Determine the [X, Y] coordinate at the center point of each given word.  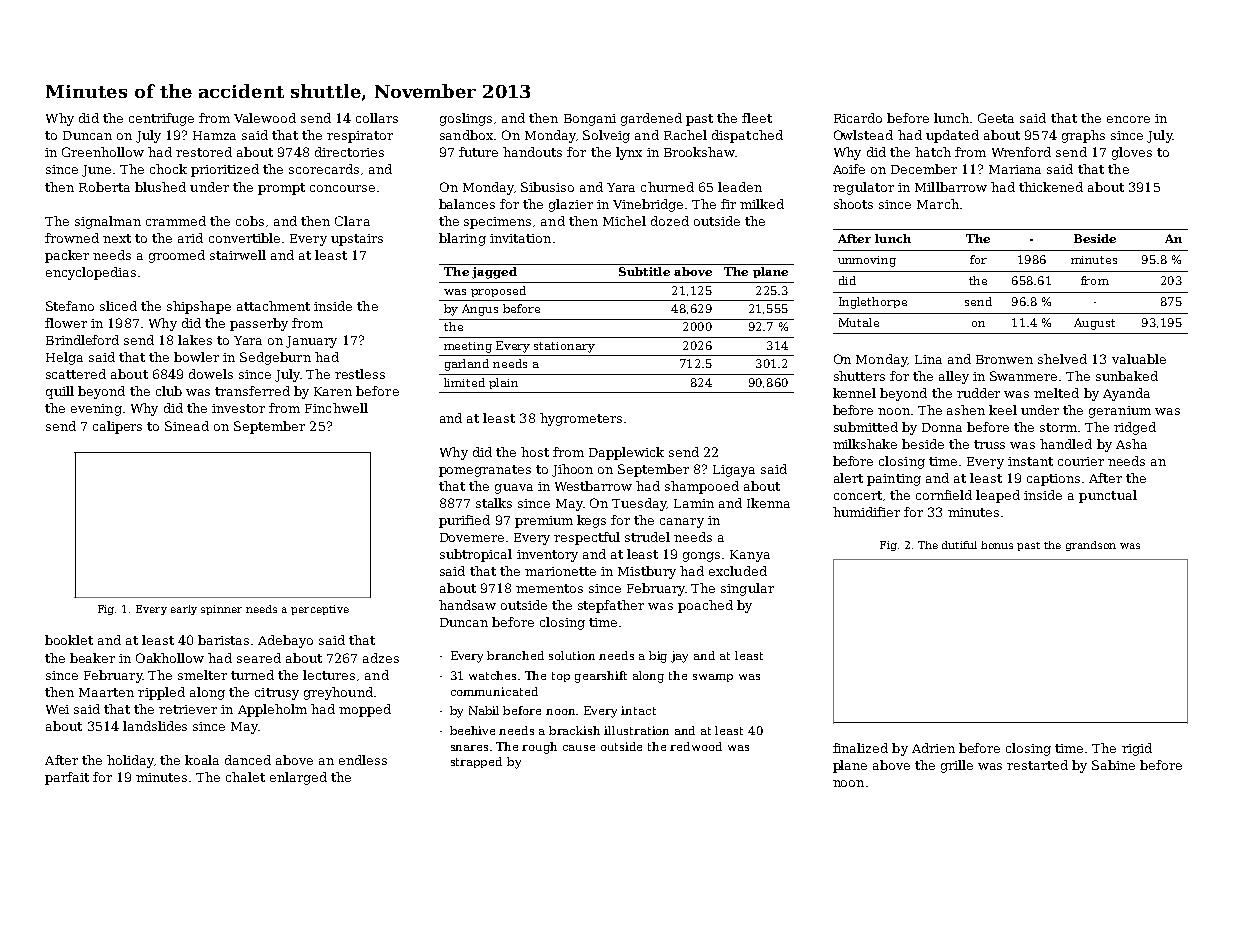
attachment [273, 306]
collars [377, 118]
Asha [1131, 444]
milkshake [865, 444]
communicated [494, 691]
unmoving [867, 261]
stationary [564, 347]
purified [464, 521]
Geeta [996, 118]
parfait [67, 778]
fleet [757, 118]
